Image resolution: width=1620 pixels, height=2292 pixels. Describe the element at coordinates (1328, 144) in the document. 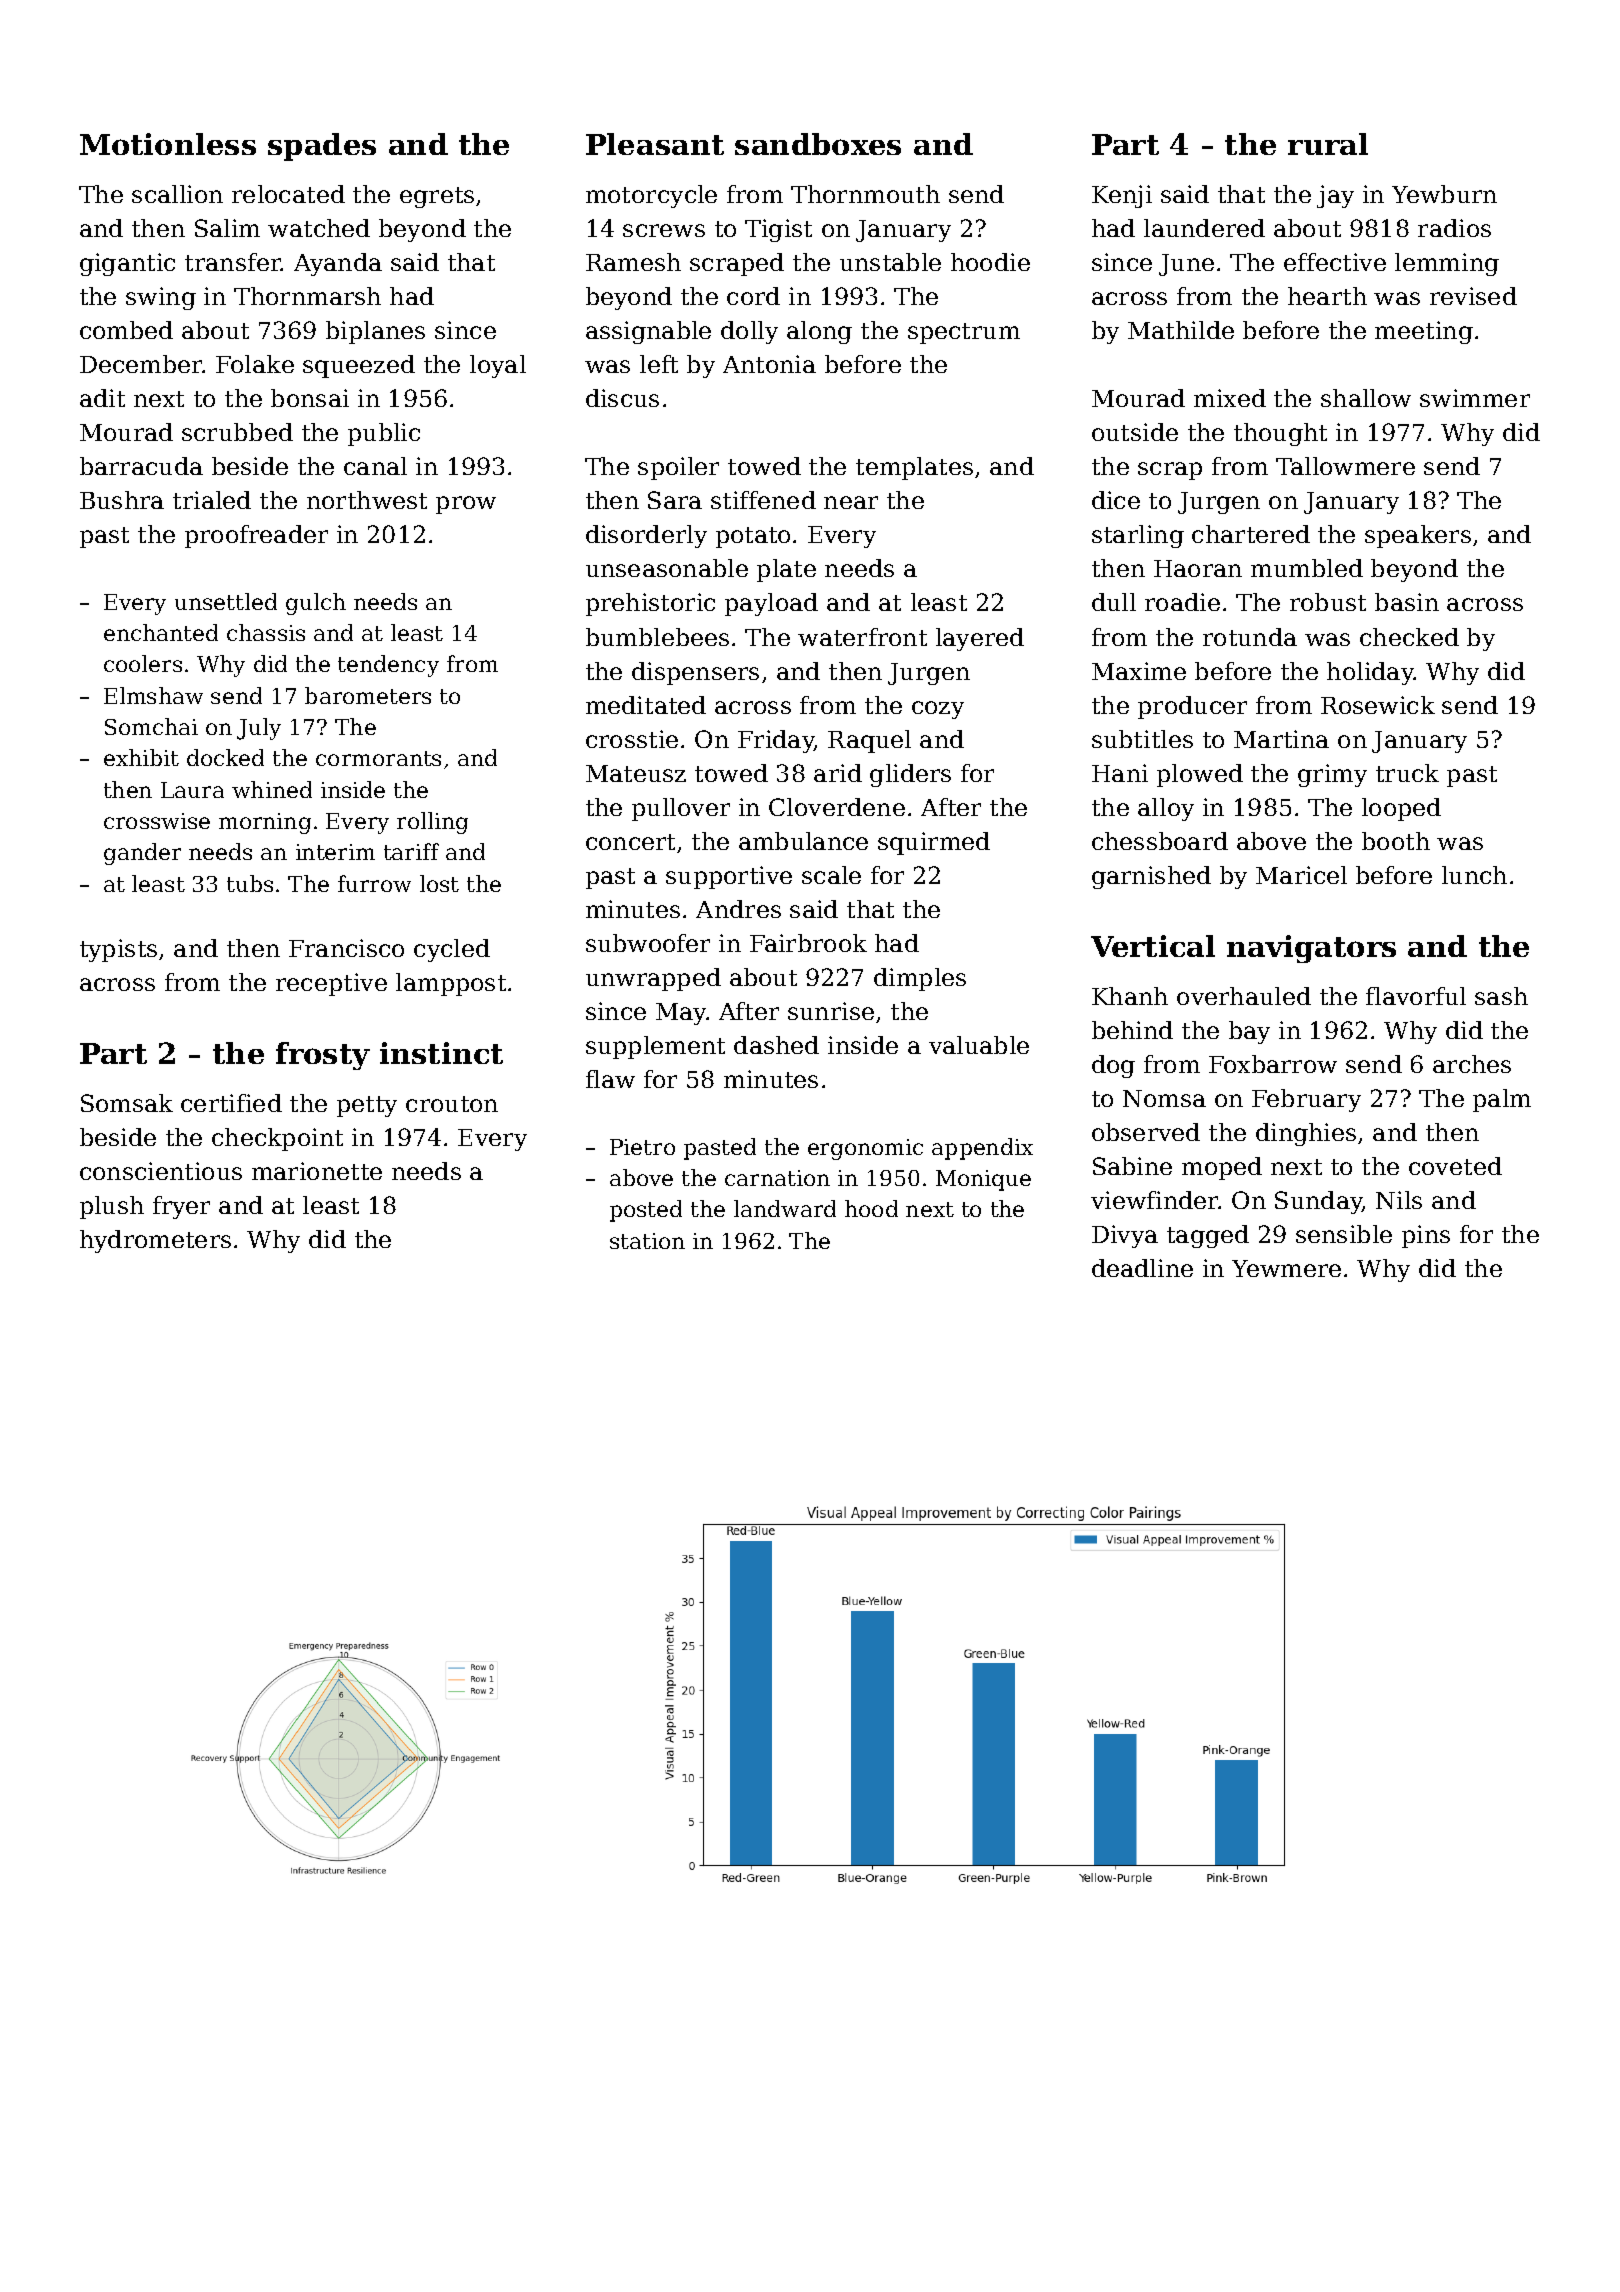

I see `rural` at that location.
